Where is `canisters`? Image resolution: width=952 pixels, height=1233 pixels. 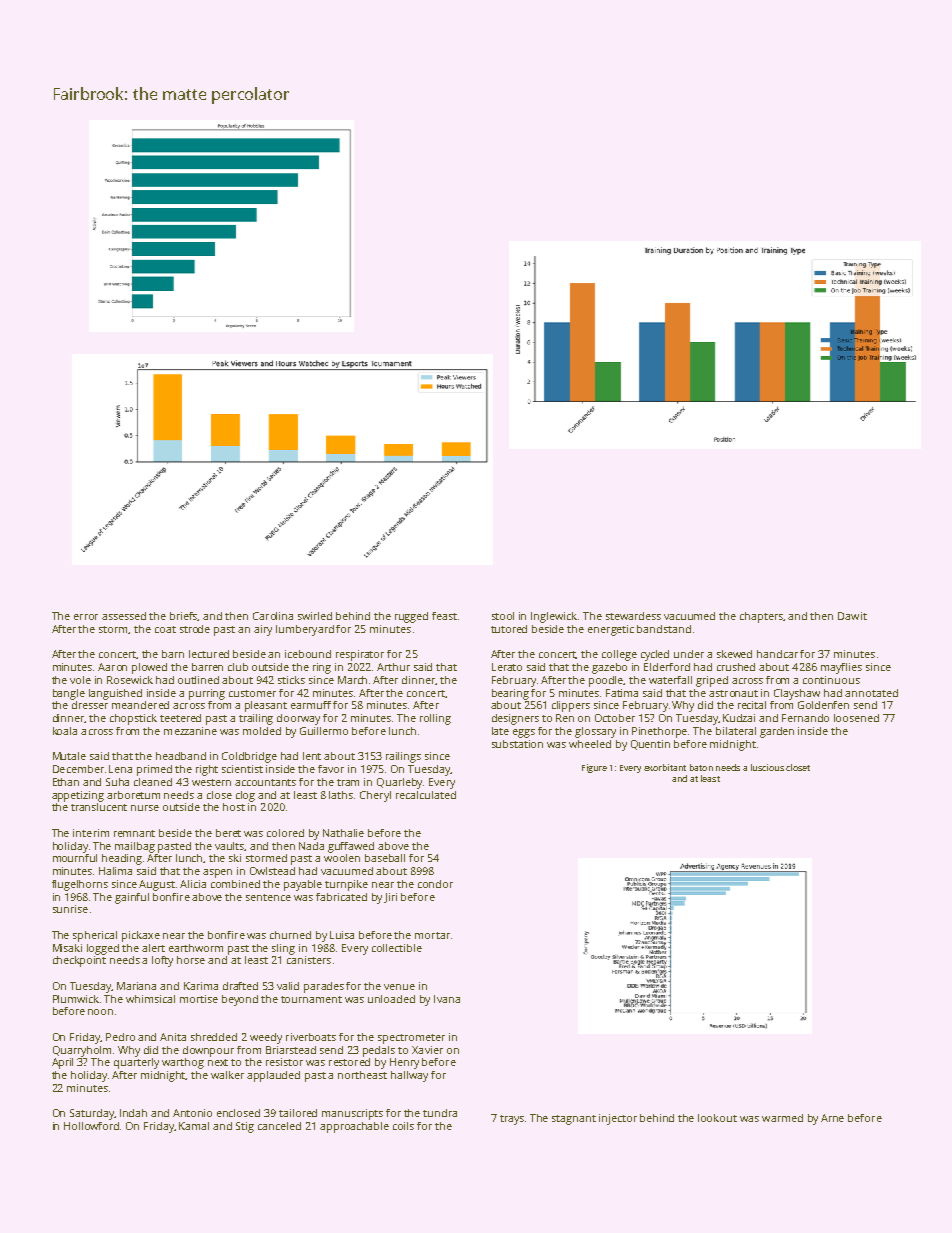 canisters is located at coordinates (309, 960).
